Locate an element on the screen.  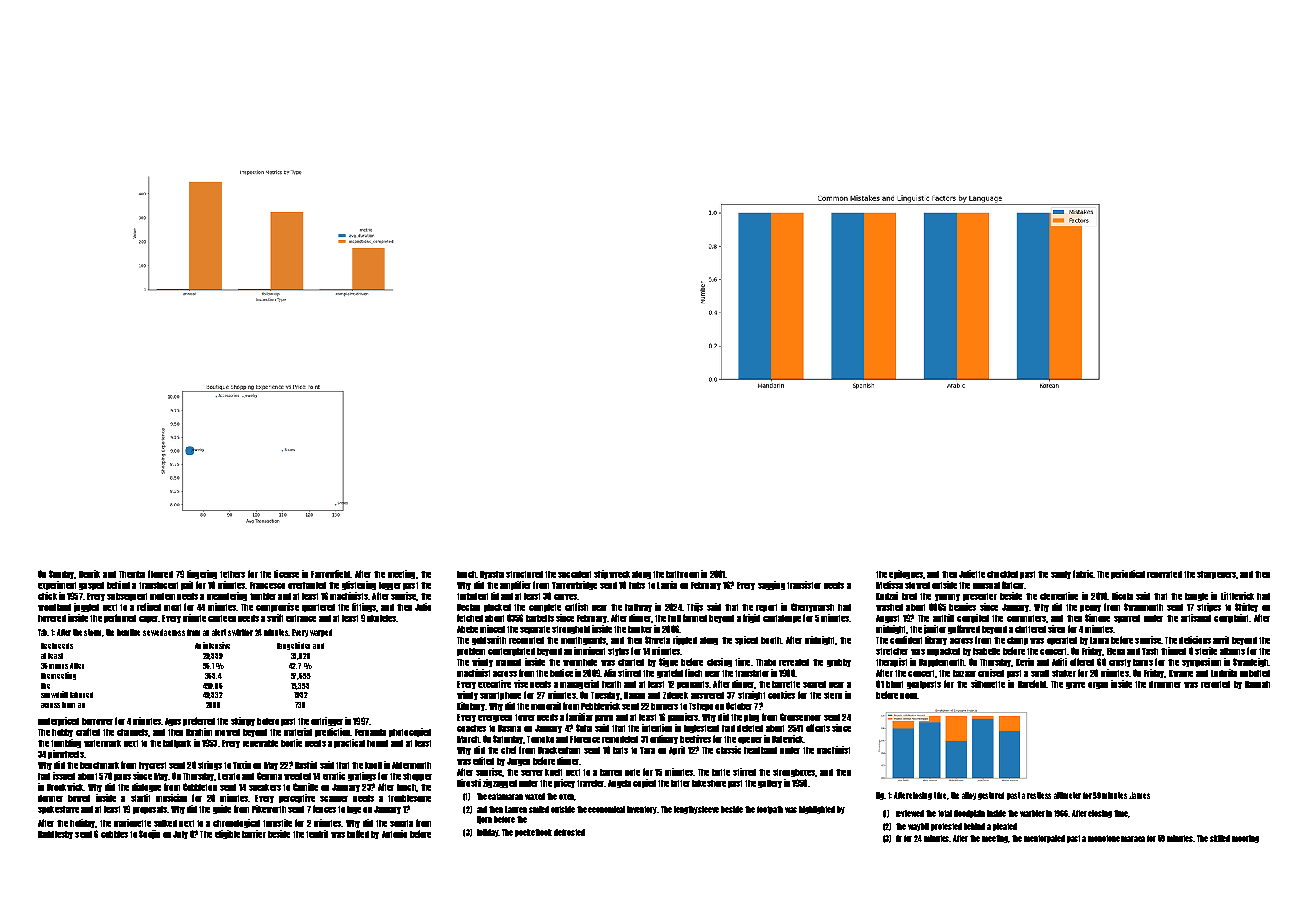
moat is located at coordinates (172, 607).
